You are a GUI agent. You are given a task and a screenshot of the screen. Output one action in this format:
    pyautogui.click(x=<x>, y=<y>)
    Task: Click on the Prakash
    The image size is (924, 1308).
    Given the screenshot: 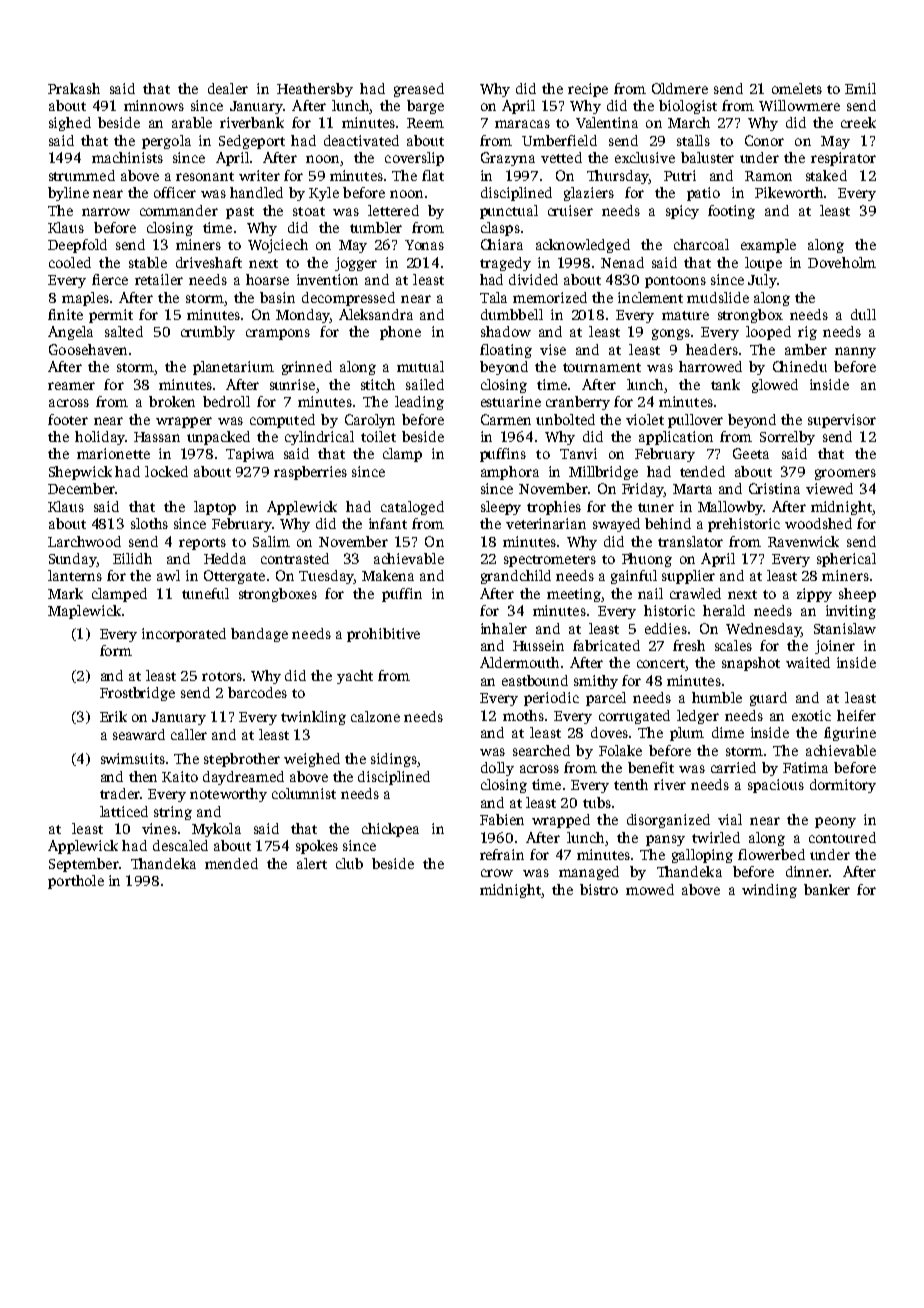 What is the action you would take?
    pyautogui.click(x=74, y=88)
